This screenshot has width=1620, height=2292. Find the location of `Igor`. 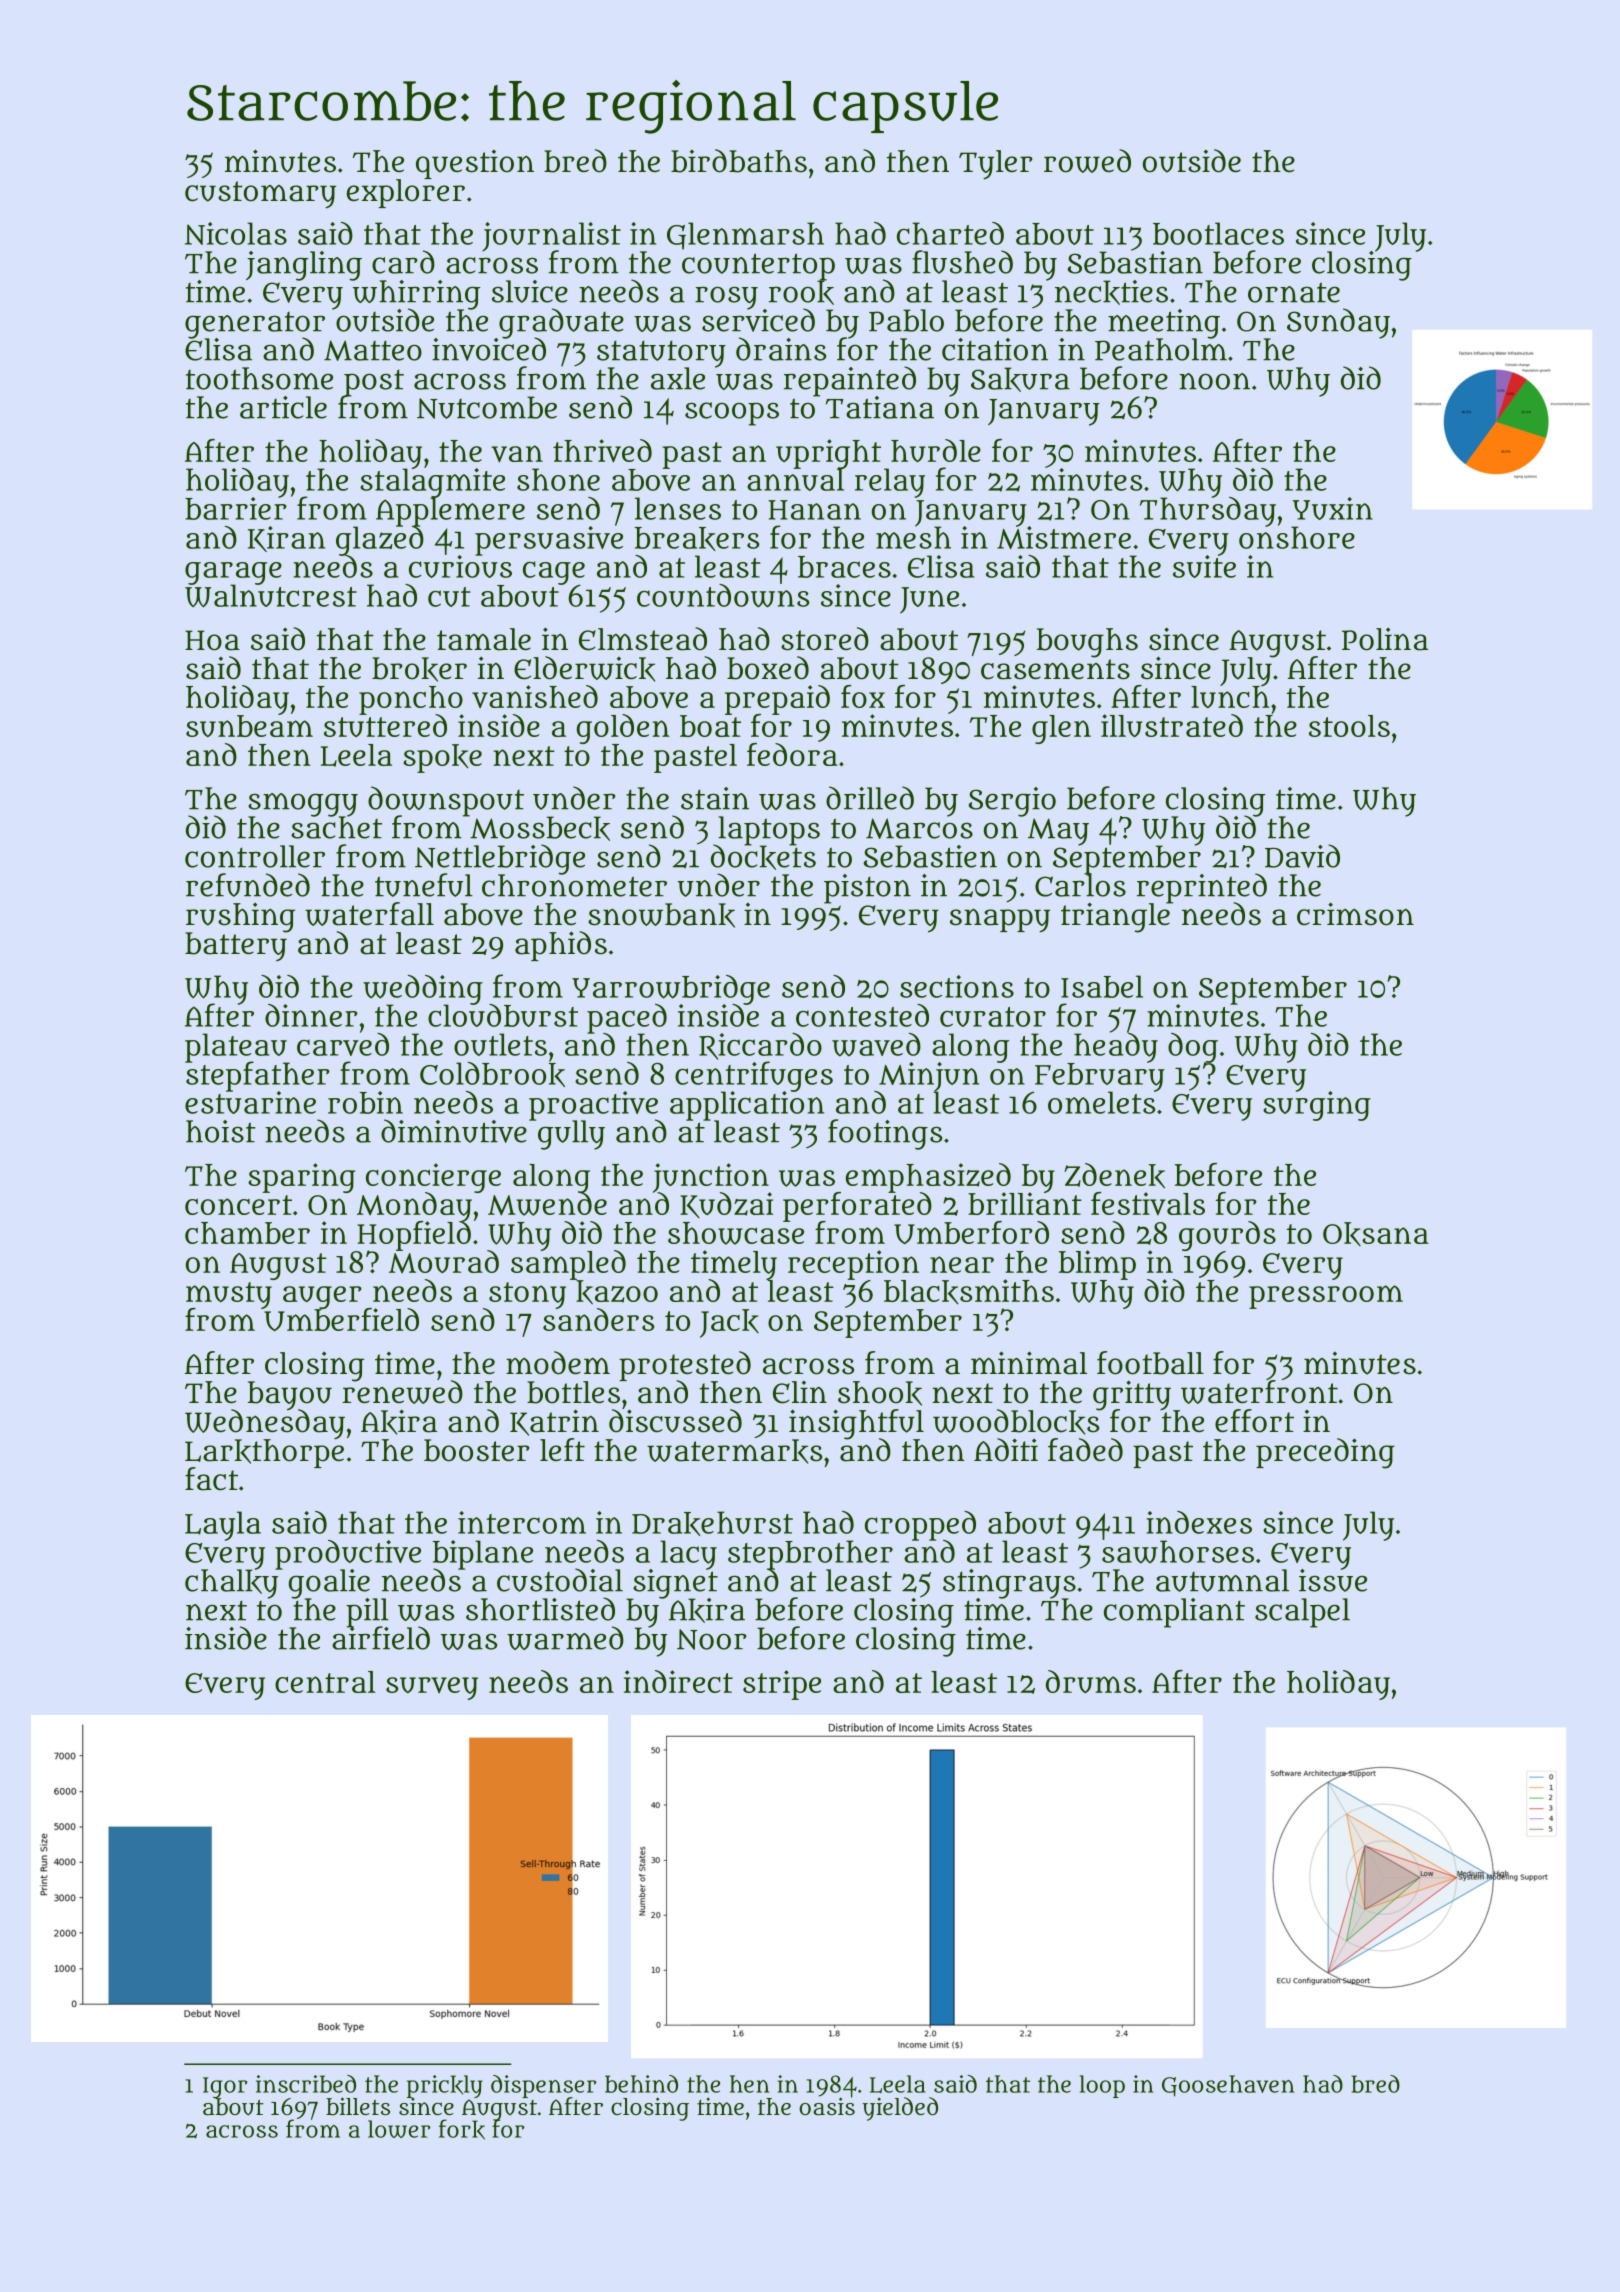

Igor is located at coordinates (225, 2087).
